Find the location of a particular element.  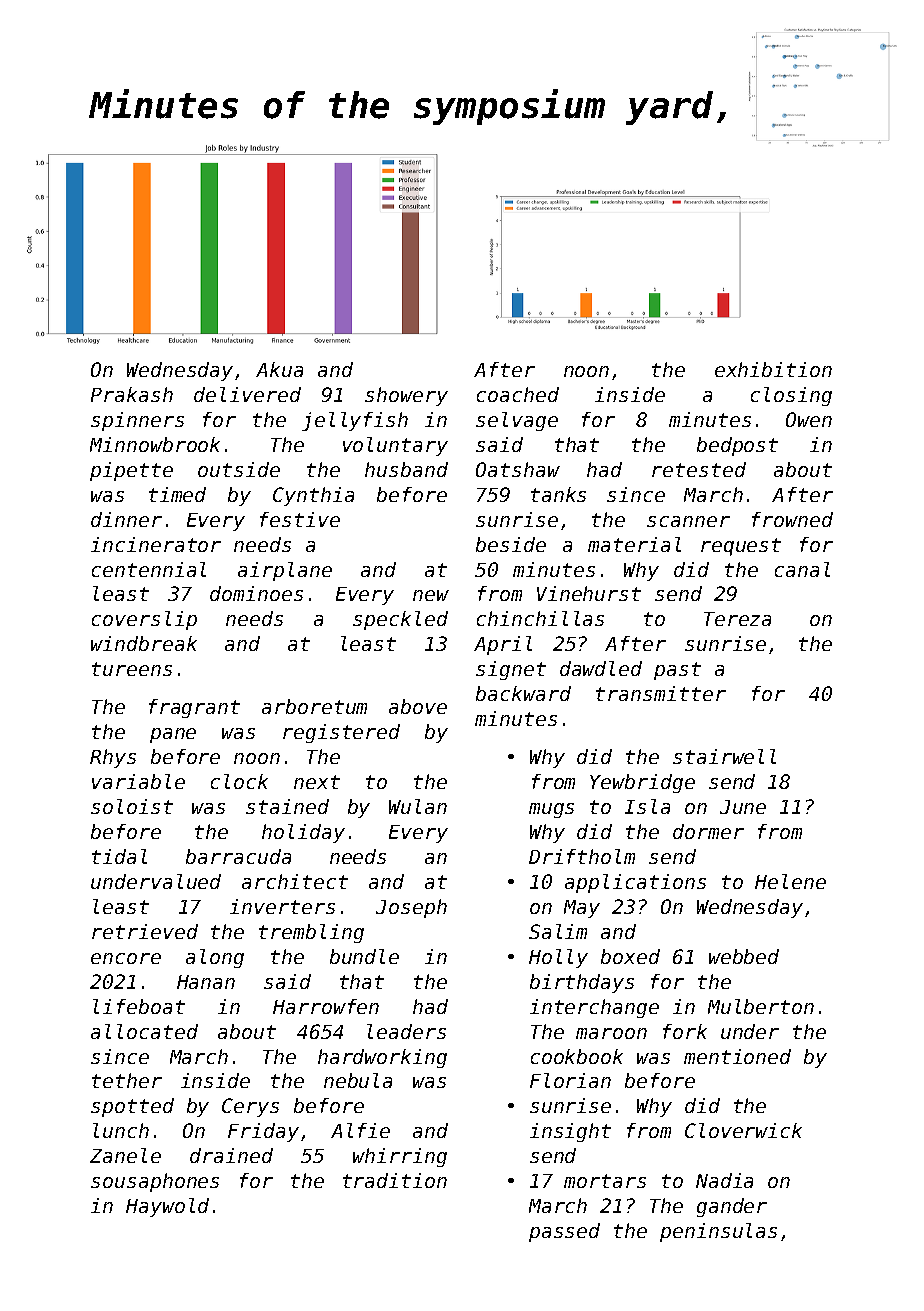

stairwell is located at coordinates (724, 756).
